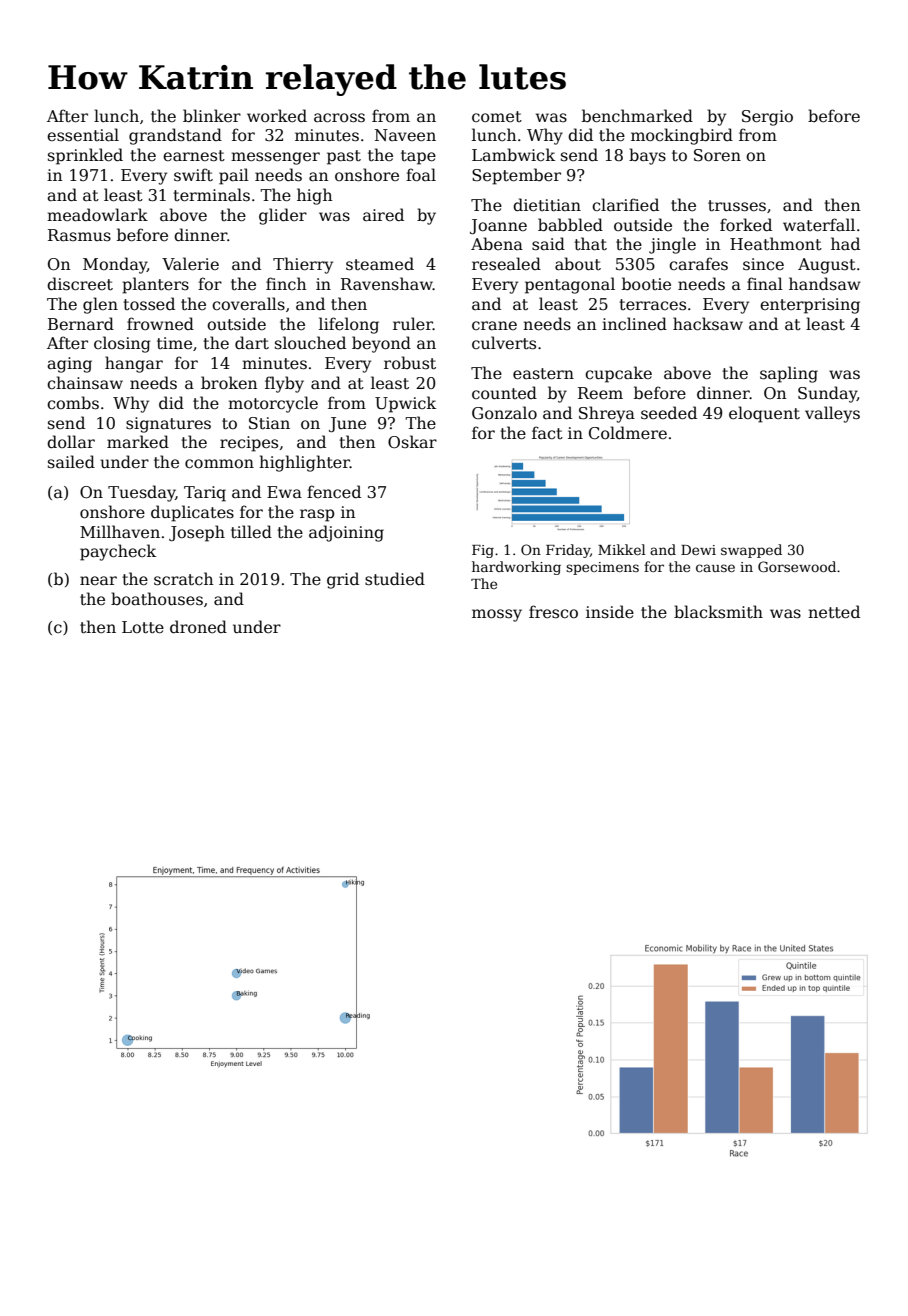 This screenshot has width=908, height=1316. What do you see at coordinates (190, 264) in the screenshot?
I see `Valerie` at bounding box center [190, 264].
